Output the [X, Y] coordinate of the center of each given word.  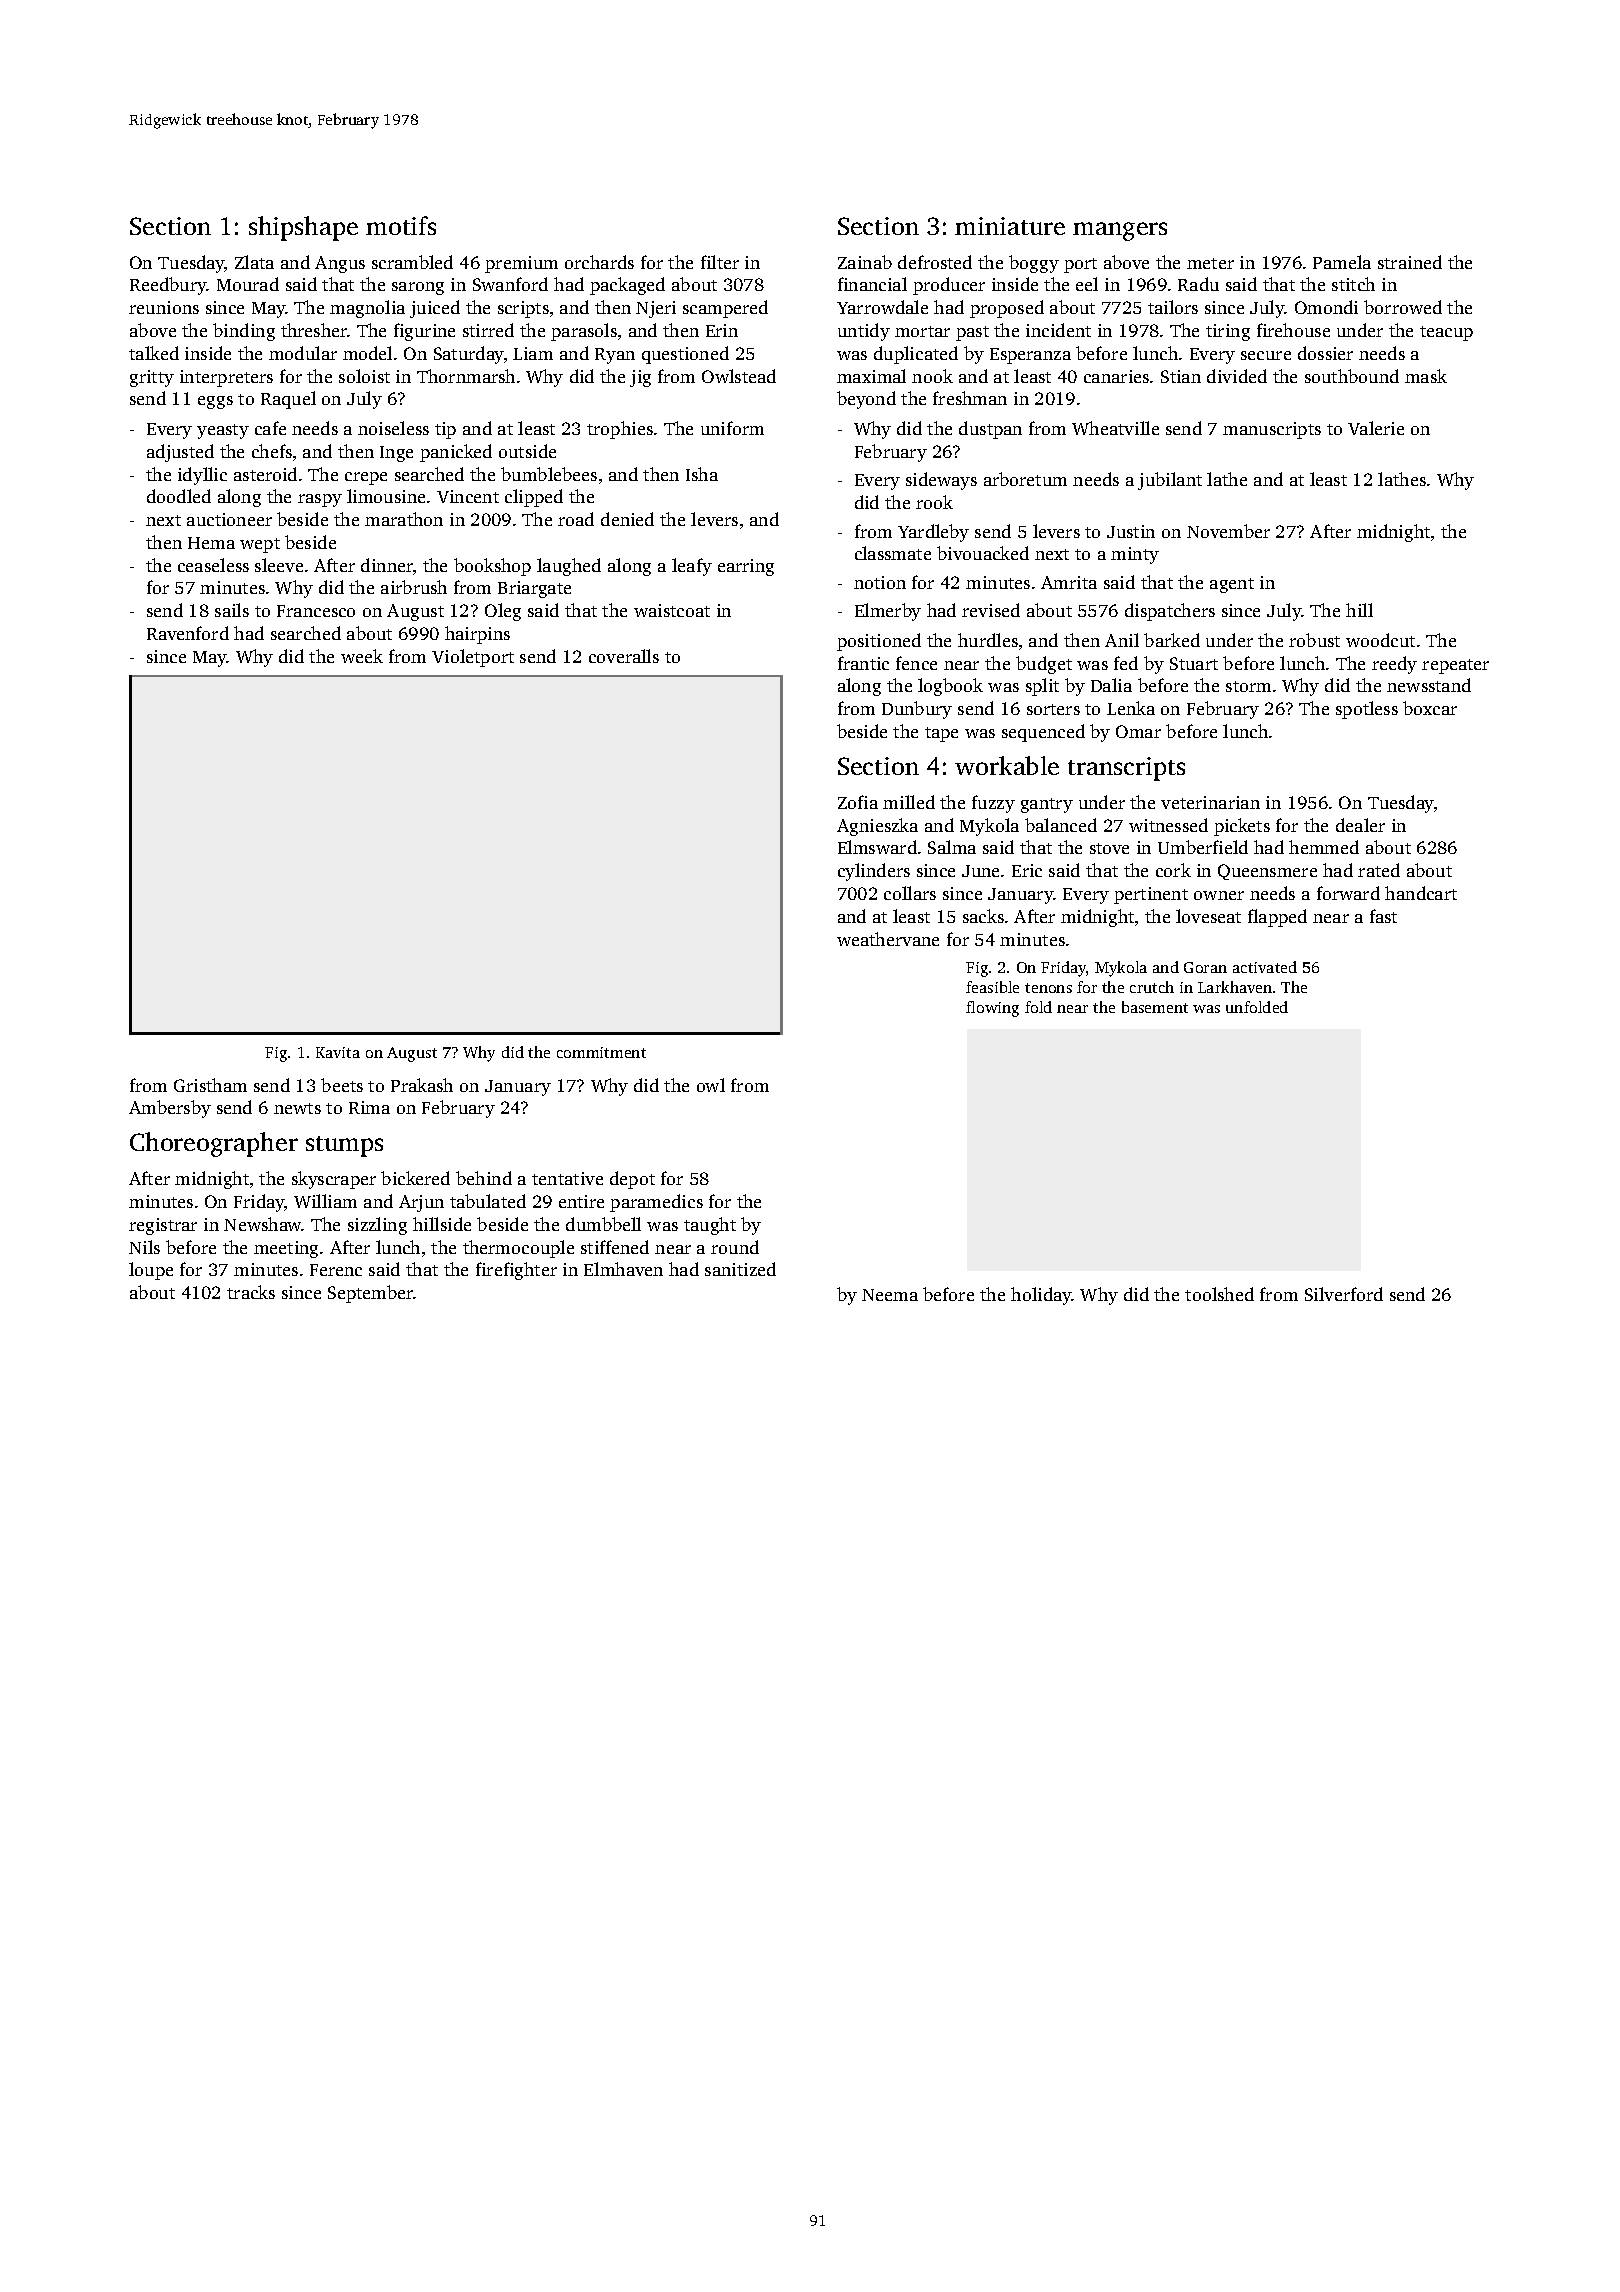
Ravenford [188, 633]
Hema [211, 543]
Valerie [1376, 428]
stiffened [615, 1247]
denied [627, 519]
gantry [1047, 805]
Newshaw [263, 1224]
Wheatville [1115, 428]
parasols [584, 332]
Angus [340, 264]
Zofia [858, 802]
